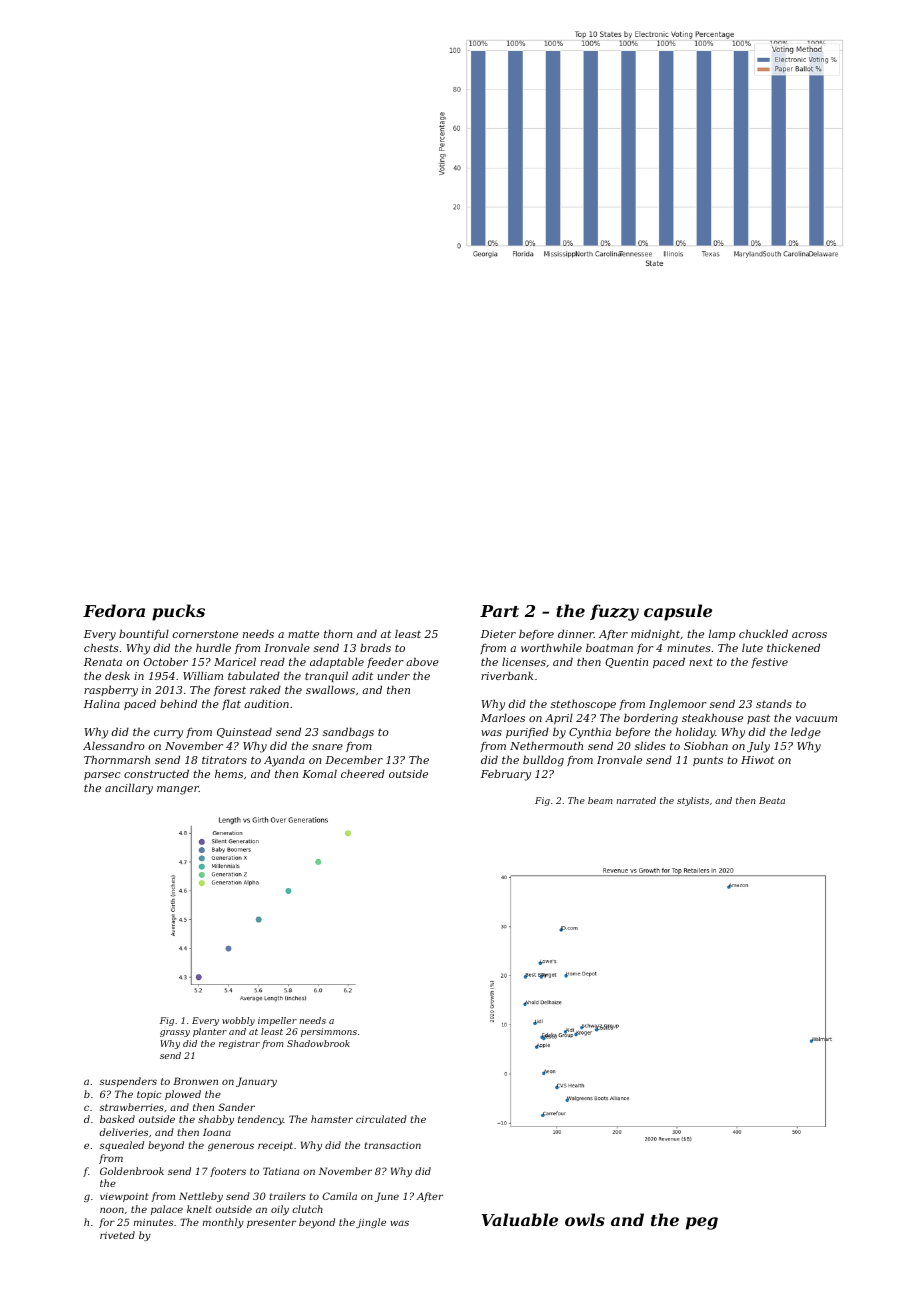 The width and height of the screenshot is (924, 1308). I want to click on beam, so click(600, 800).
